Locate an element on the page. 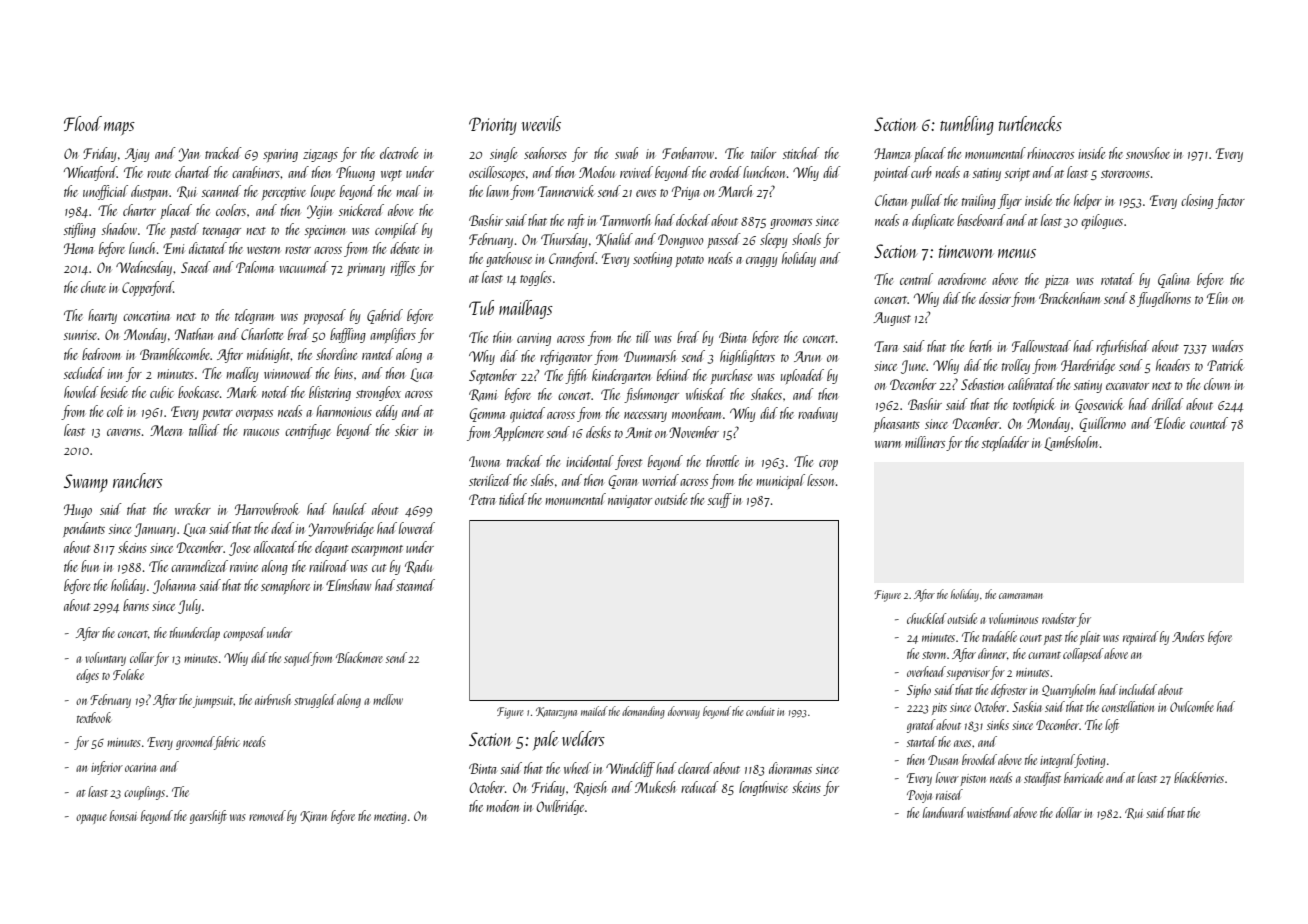 The image size is (1308, 924). Flood is located at coordinates (83, 123).
